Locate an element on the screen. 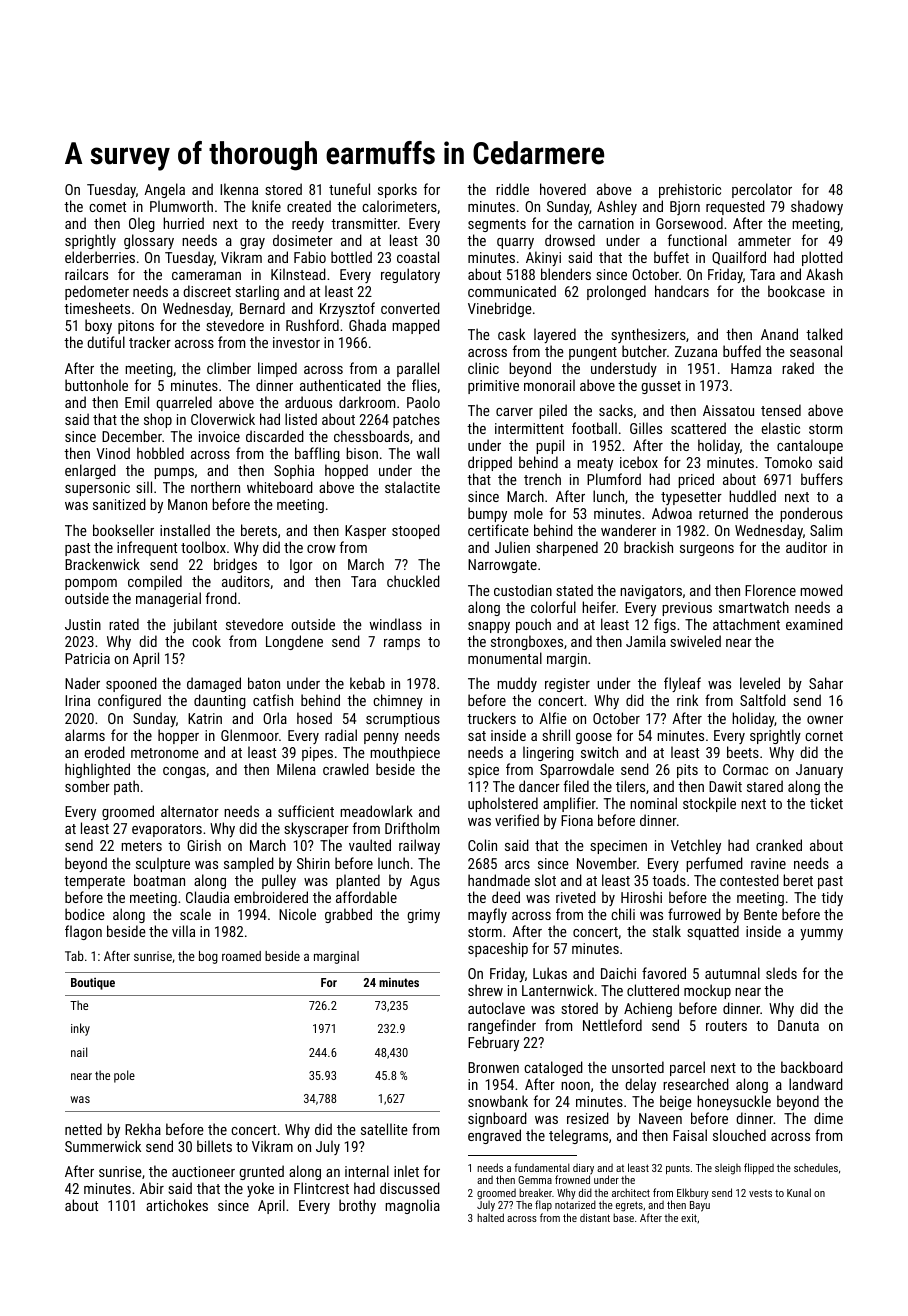  Manon is located at coordinates (187, 504).
